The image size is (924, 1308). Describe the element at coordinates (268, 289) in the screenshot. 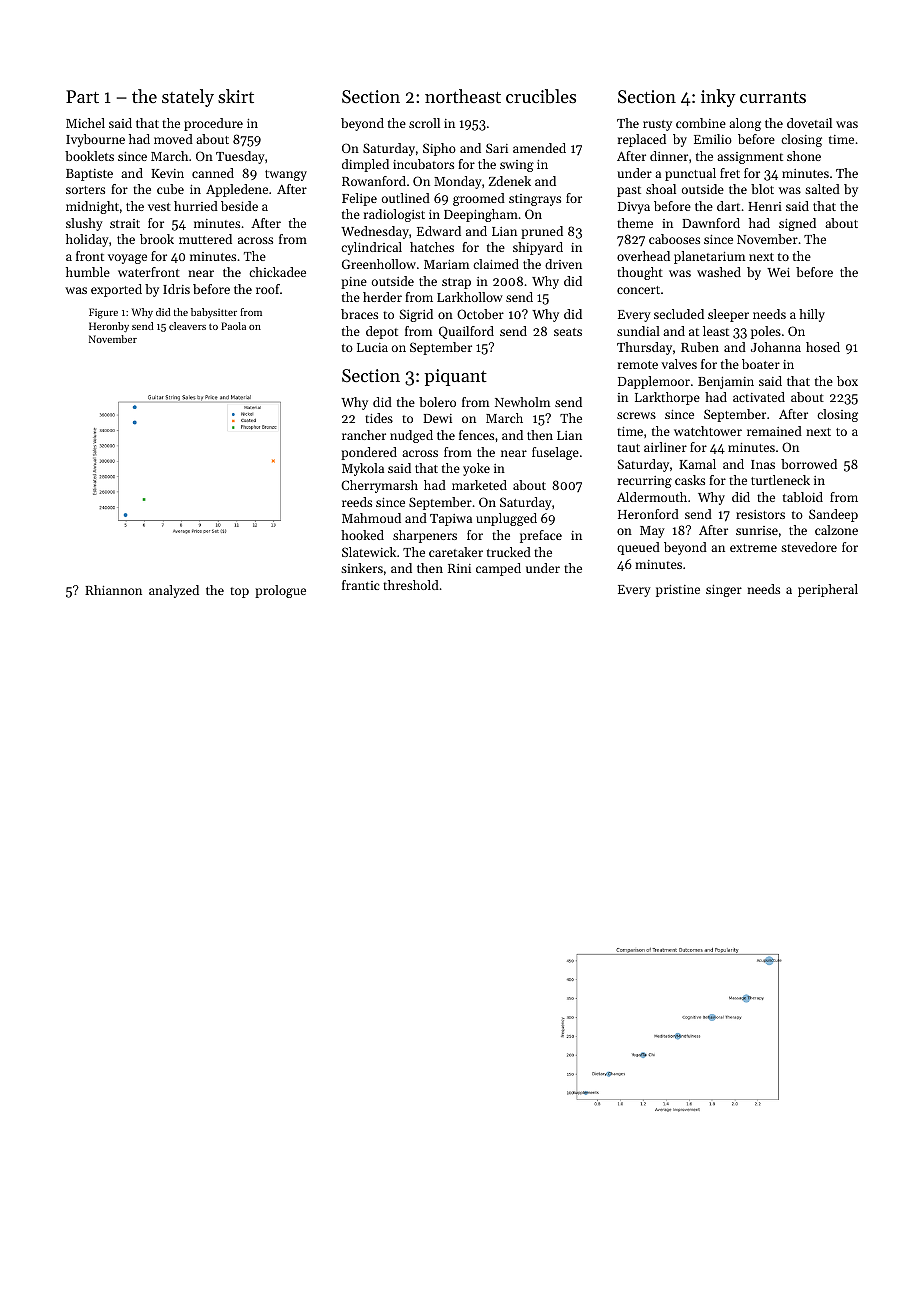

I see `roof` at that location.
